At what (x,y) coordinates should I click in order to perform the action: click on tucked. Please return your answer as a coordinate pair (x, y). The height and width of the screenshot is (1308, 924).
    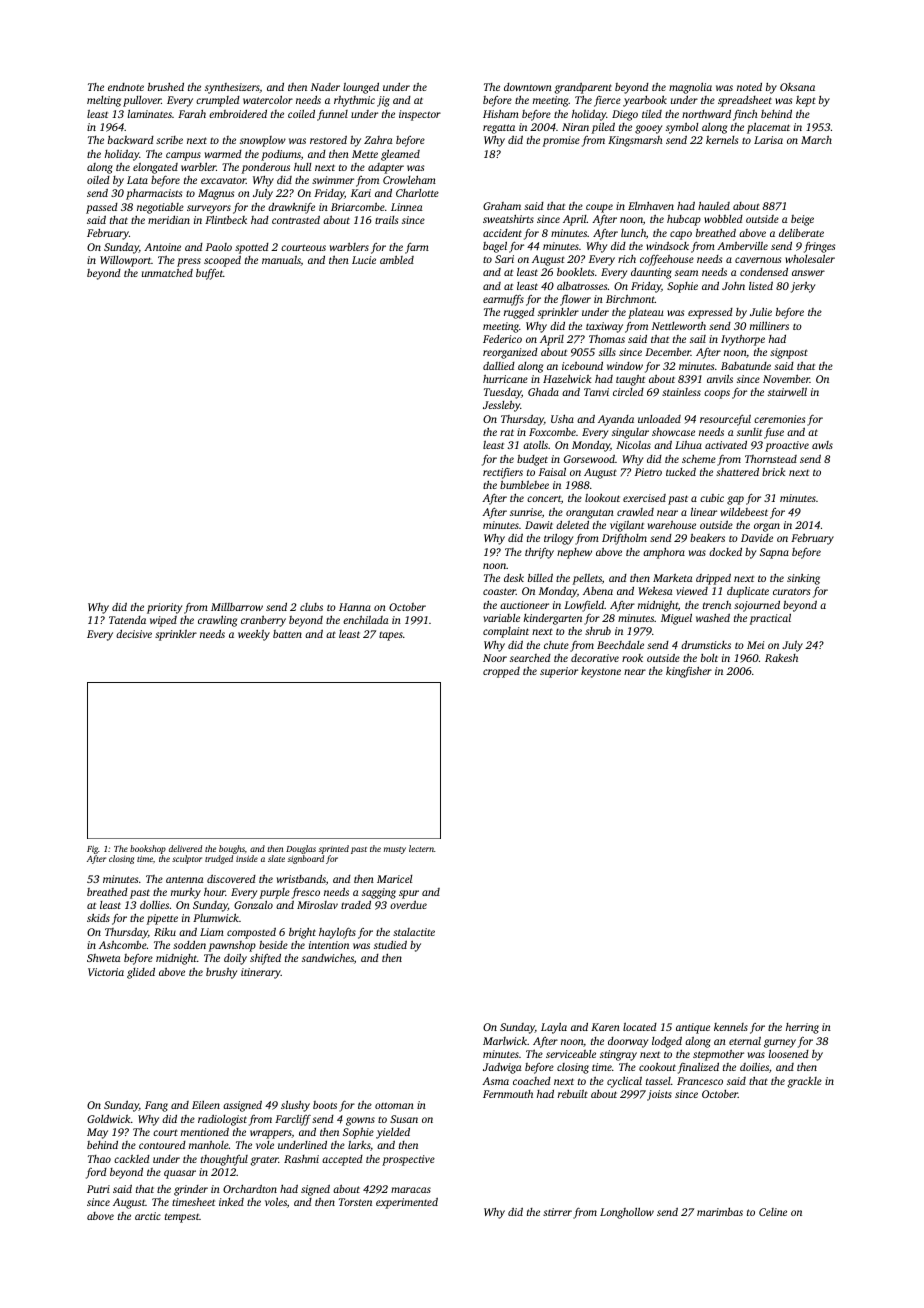
    Looking at the image, I should click on (681, 471).
